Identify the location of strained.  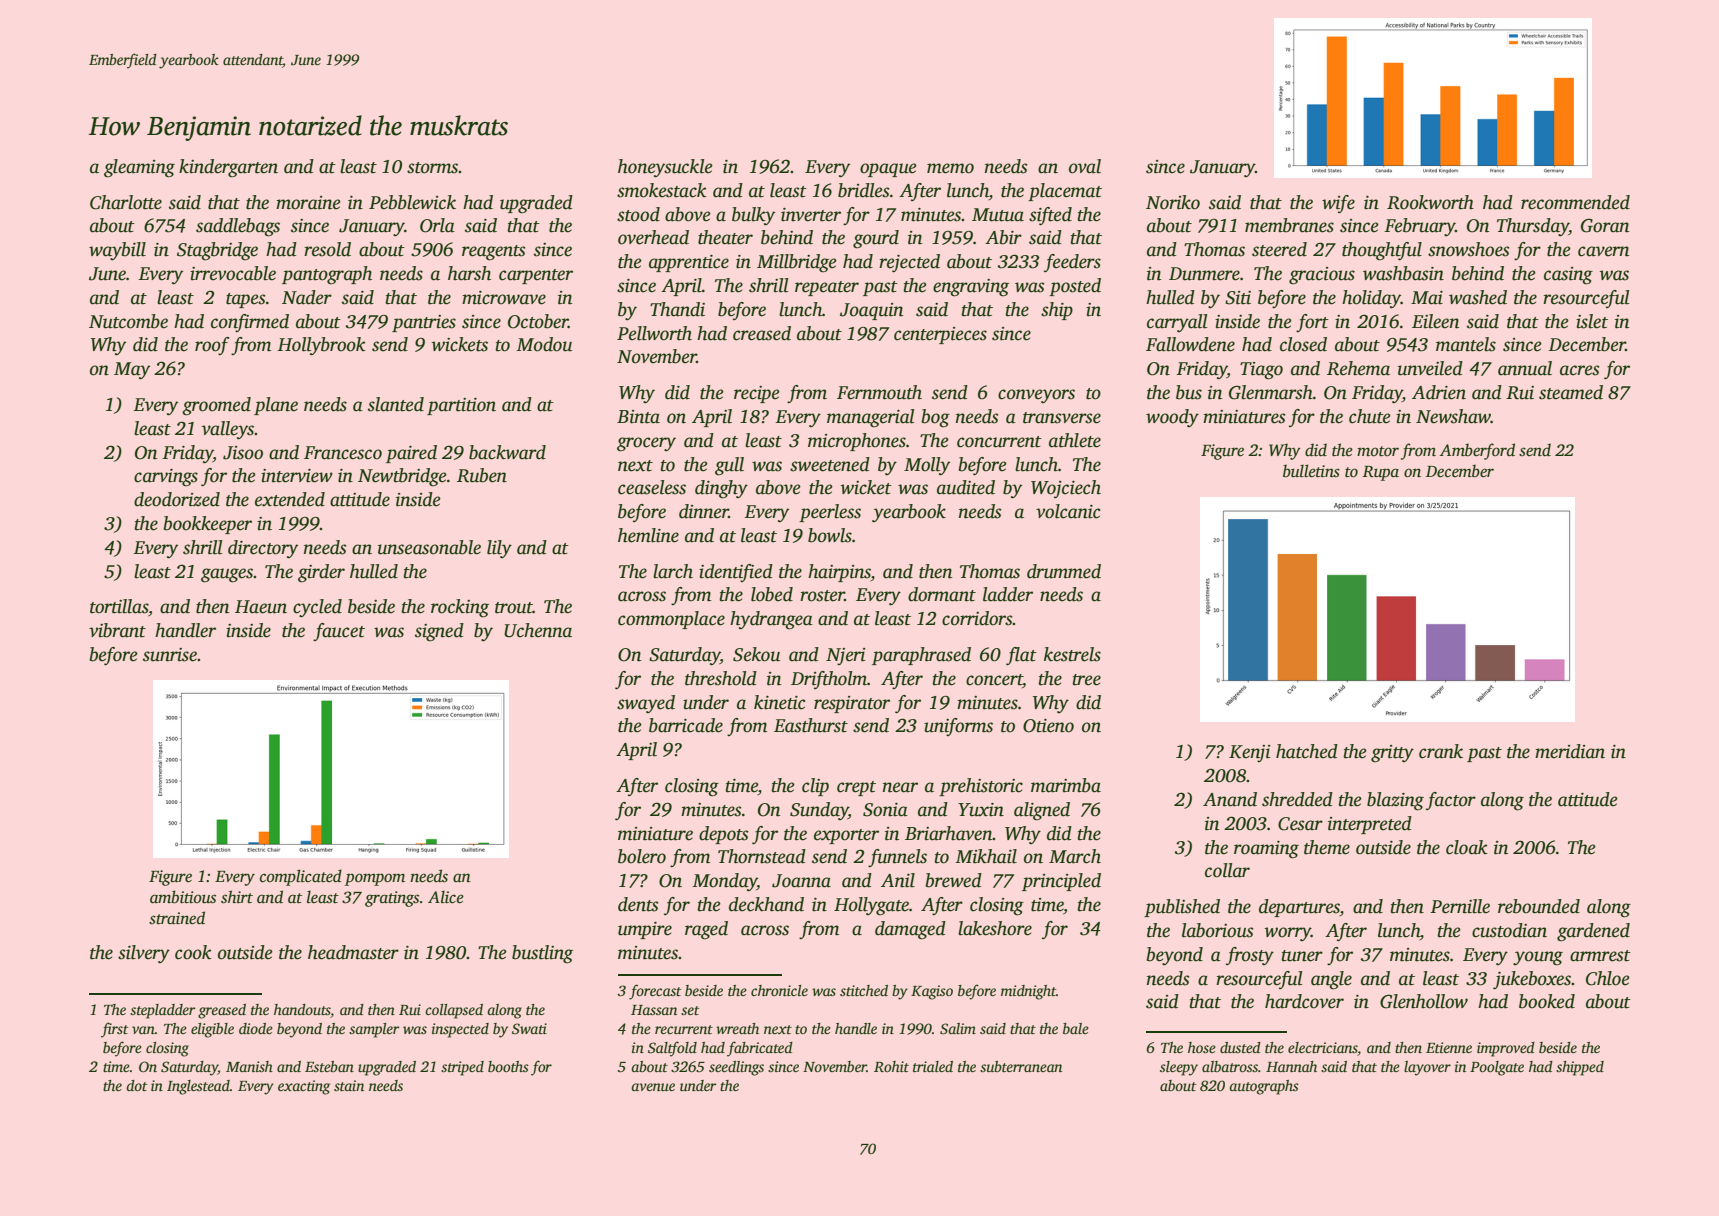
(177, 918).
